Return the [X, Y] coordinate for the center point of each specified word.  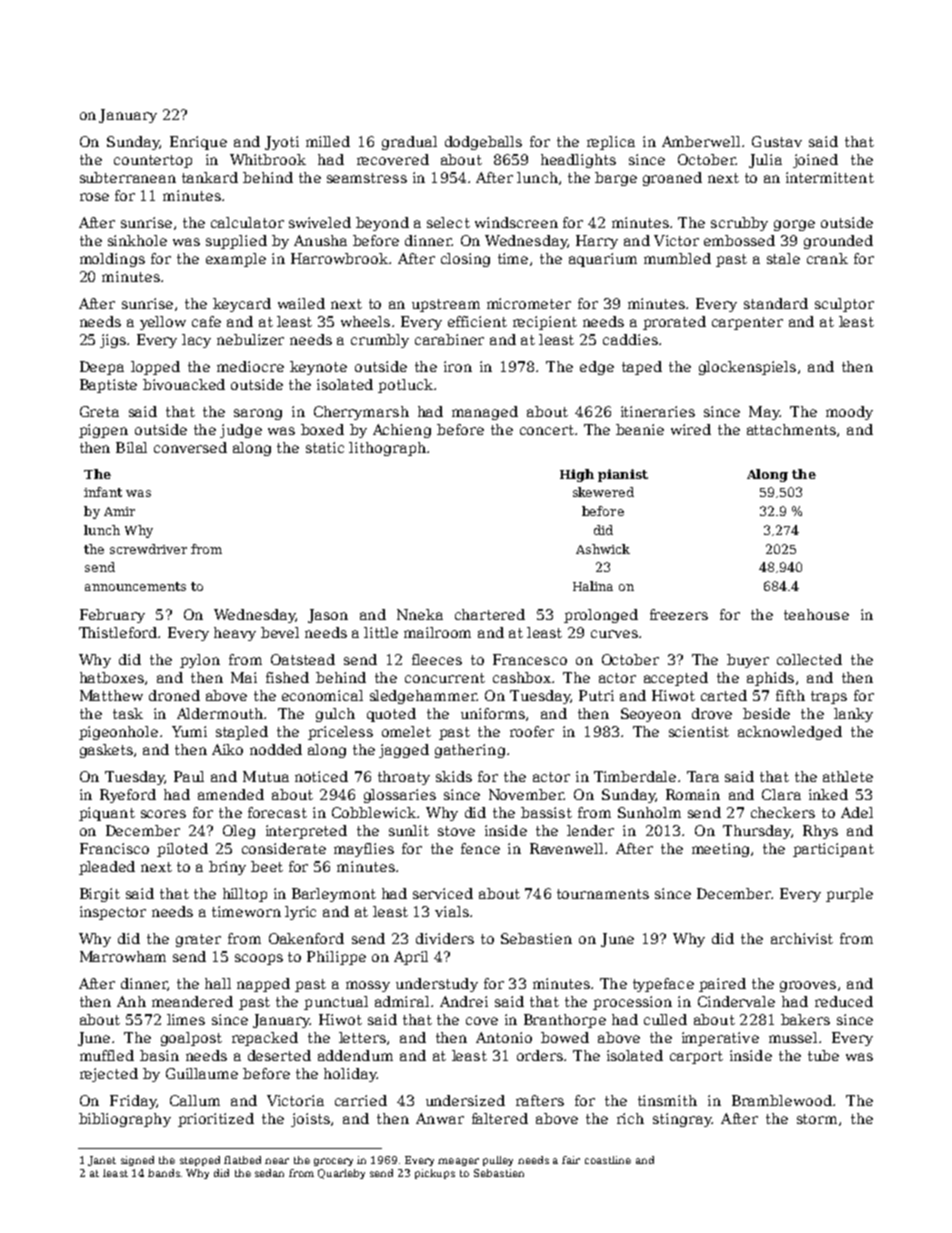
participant [833, 850]
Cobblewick [374, 812]
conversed [190, 447]
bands [164, 1173]
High [577, 475]
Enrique [198, 143]
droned [174, 695]
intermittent [830, 177]
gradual [409, 143]
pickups [435, 1174]
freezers [679, 614]
